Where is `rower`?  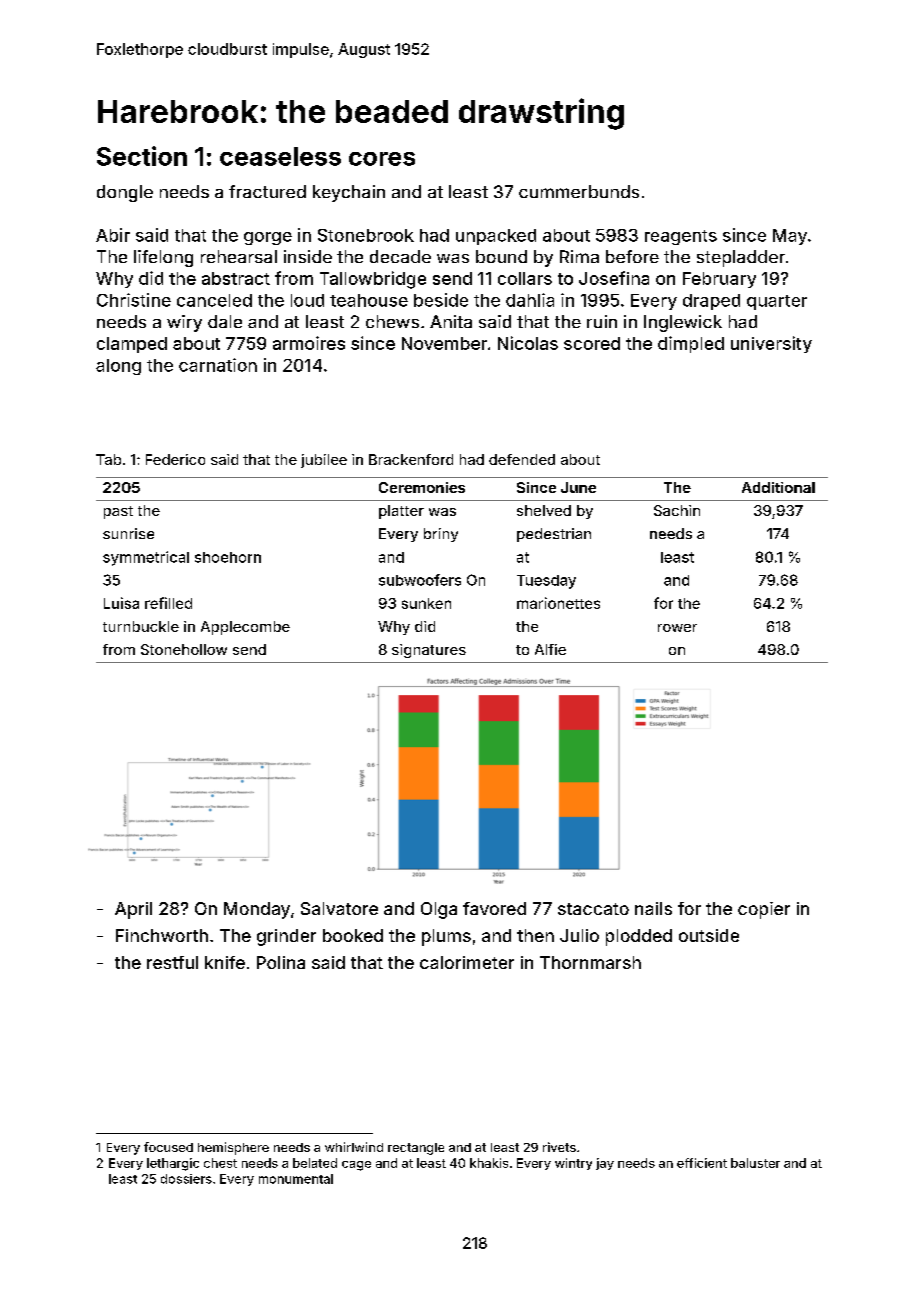 rower is located at coordinates (677, 628).
